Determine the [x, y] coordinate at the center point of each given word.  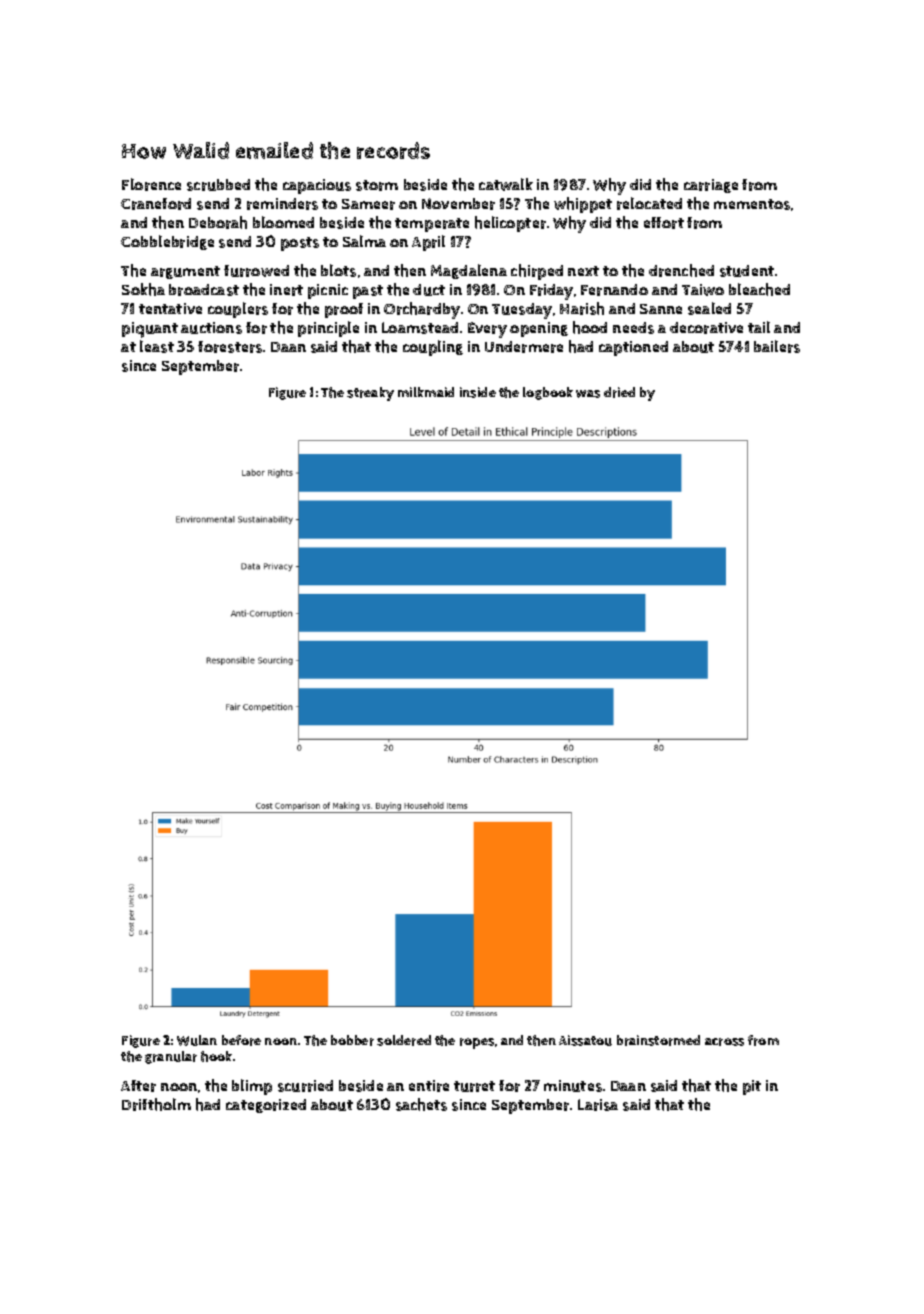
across [724, 1042]
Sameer [368, 204]
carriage [711, 186]
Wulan [197, 1040]
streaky [370, 394]
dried [619, 392]
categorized [266, 1106]
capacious [317, 186]
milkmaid [426, 392]
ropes [477, 1043]
